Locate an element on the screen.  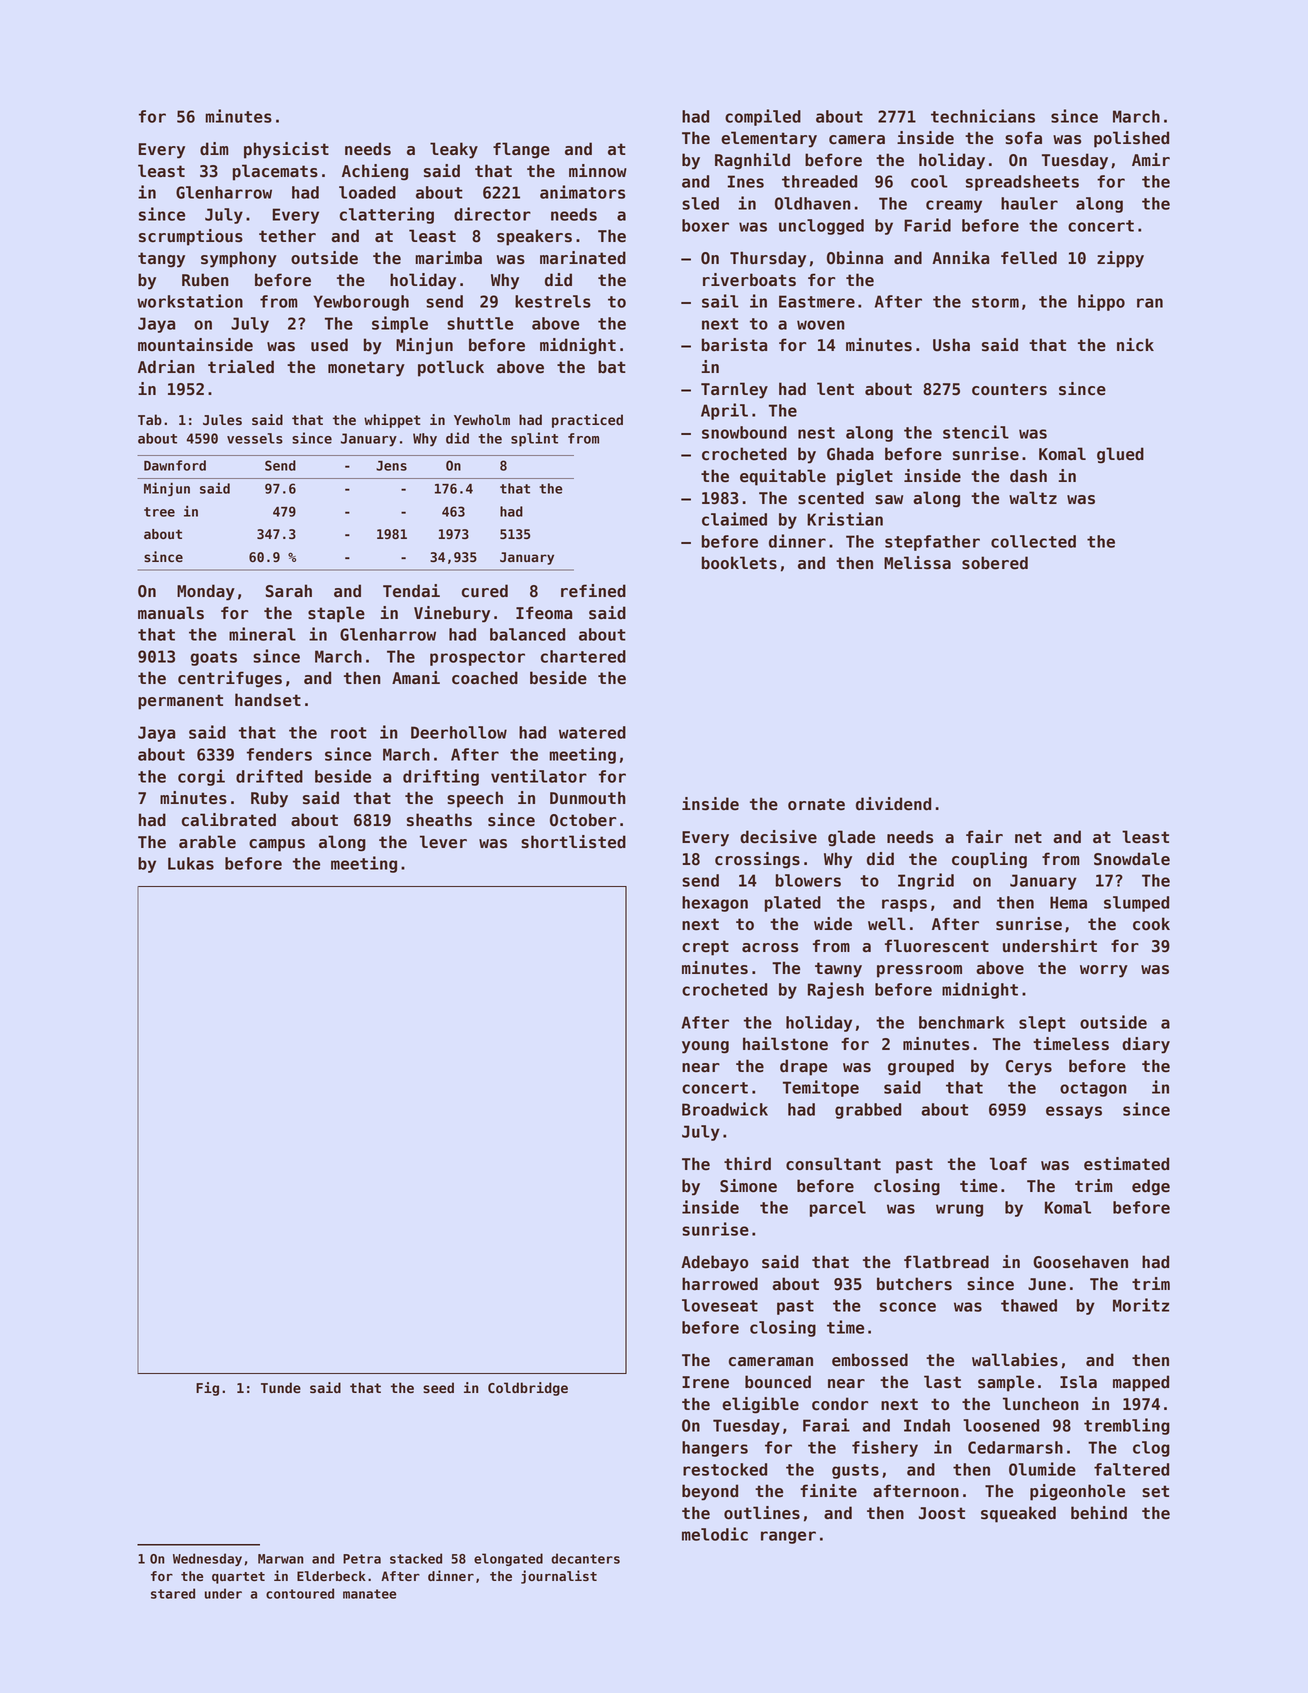
Tendai is located at coordinates (411, 591).
